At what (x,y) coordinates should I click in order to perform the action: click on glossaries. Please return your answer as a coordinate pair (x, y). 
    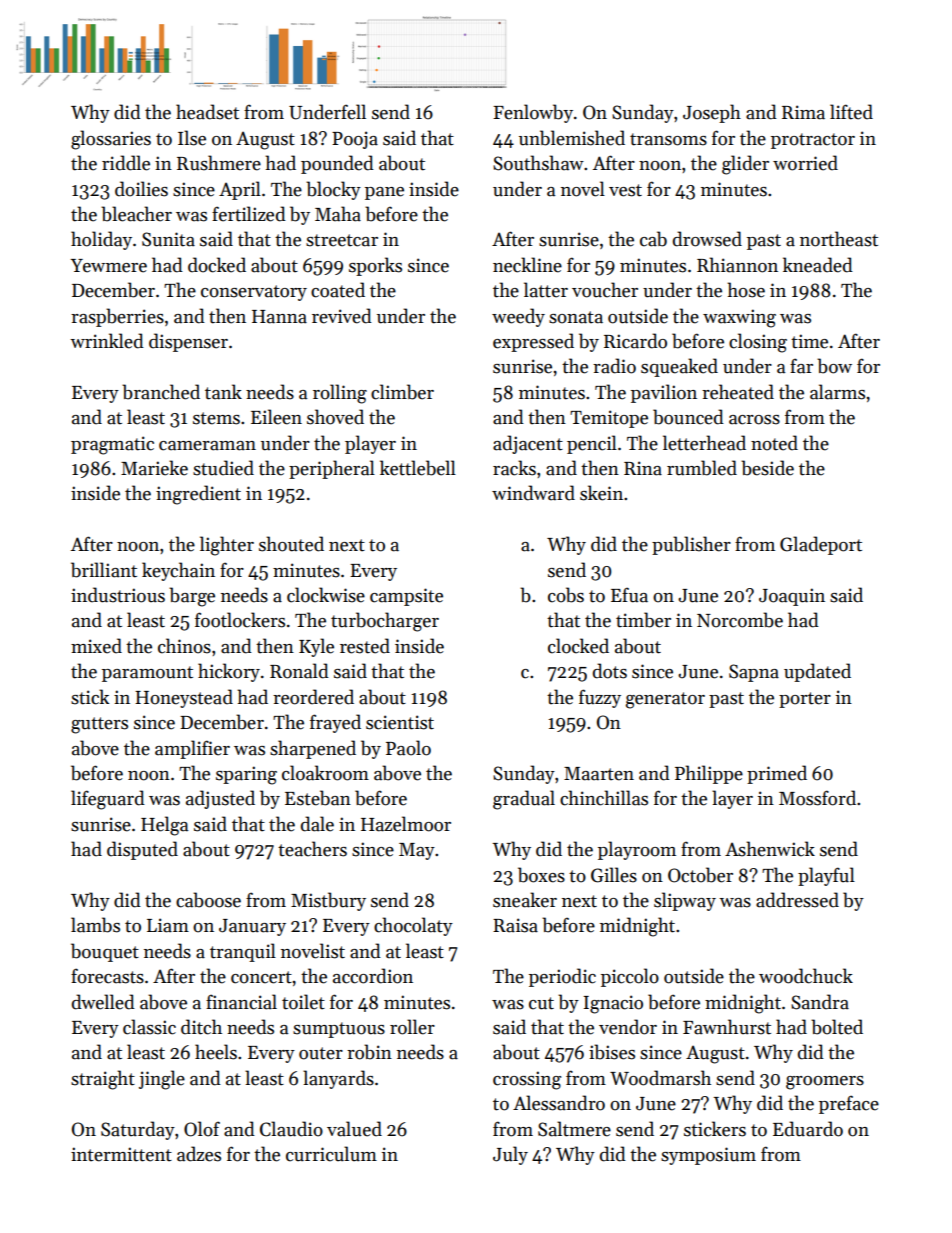
    Looking at the image, I should click on (111, 140).
